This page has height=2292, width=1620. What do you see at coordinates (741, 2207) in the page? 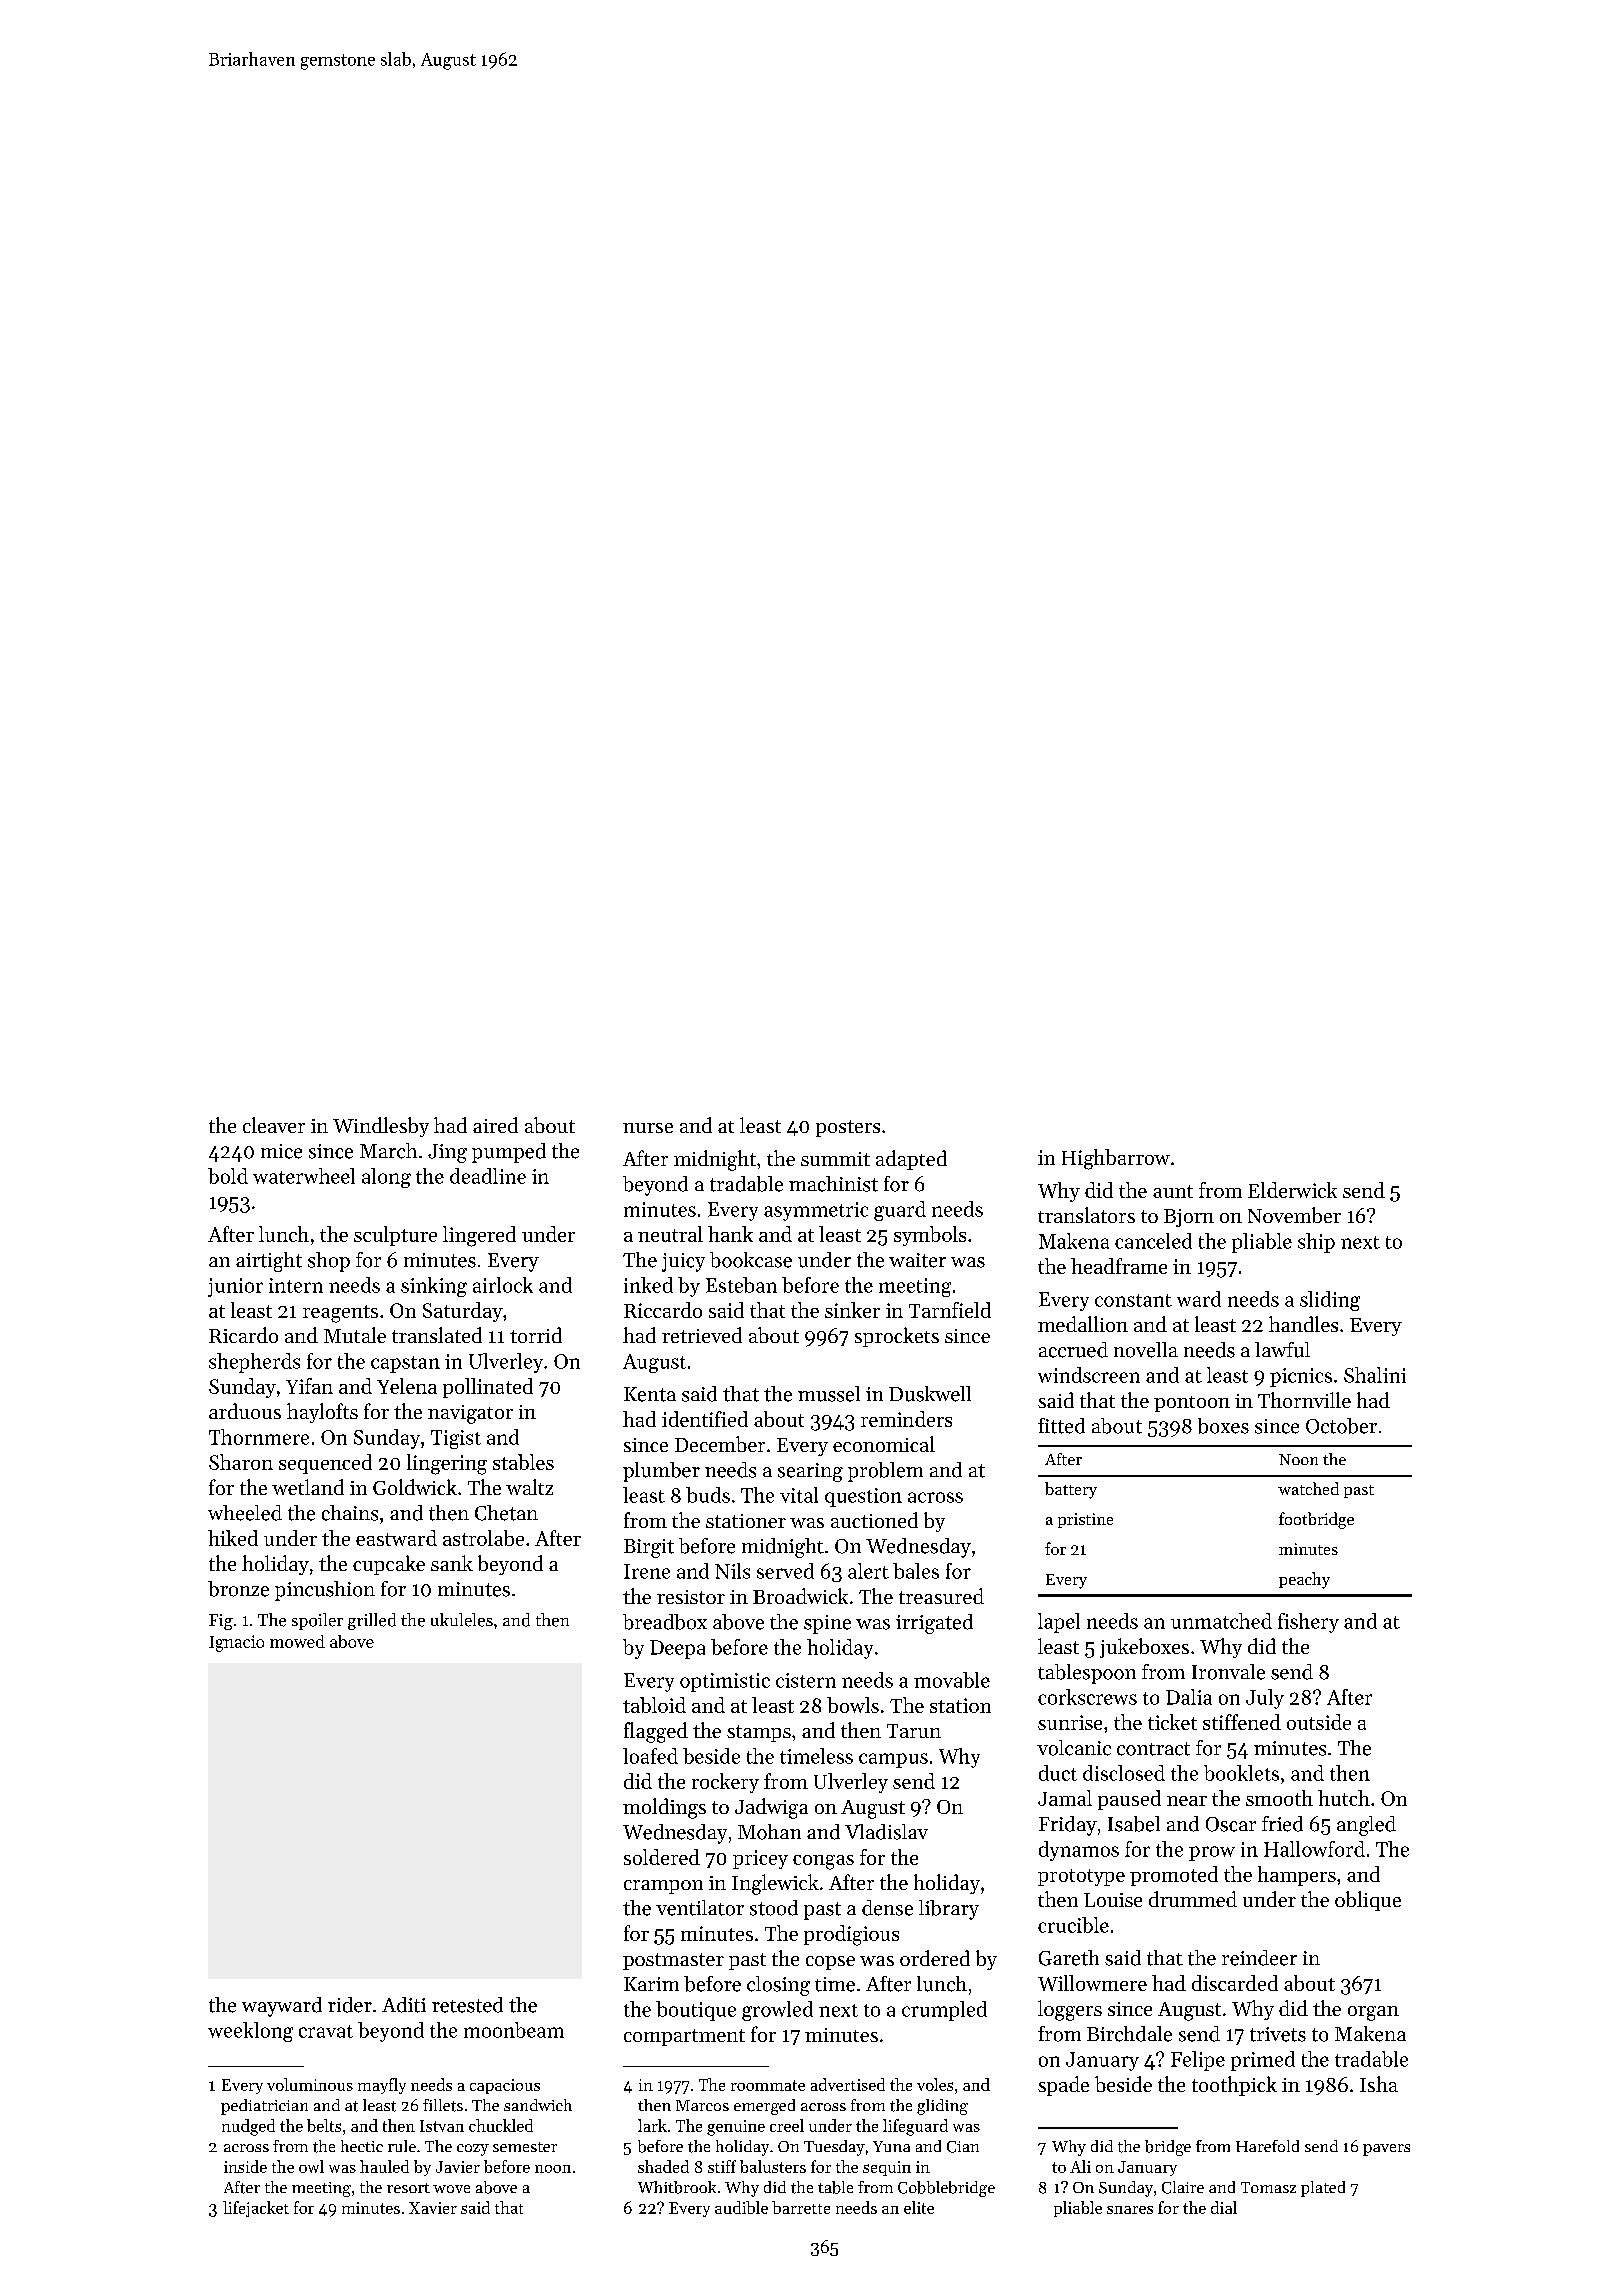
I see `audible` at bounding box center [741, 2207].
